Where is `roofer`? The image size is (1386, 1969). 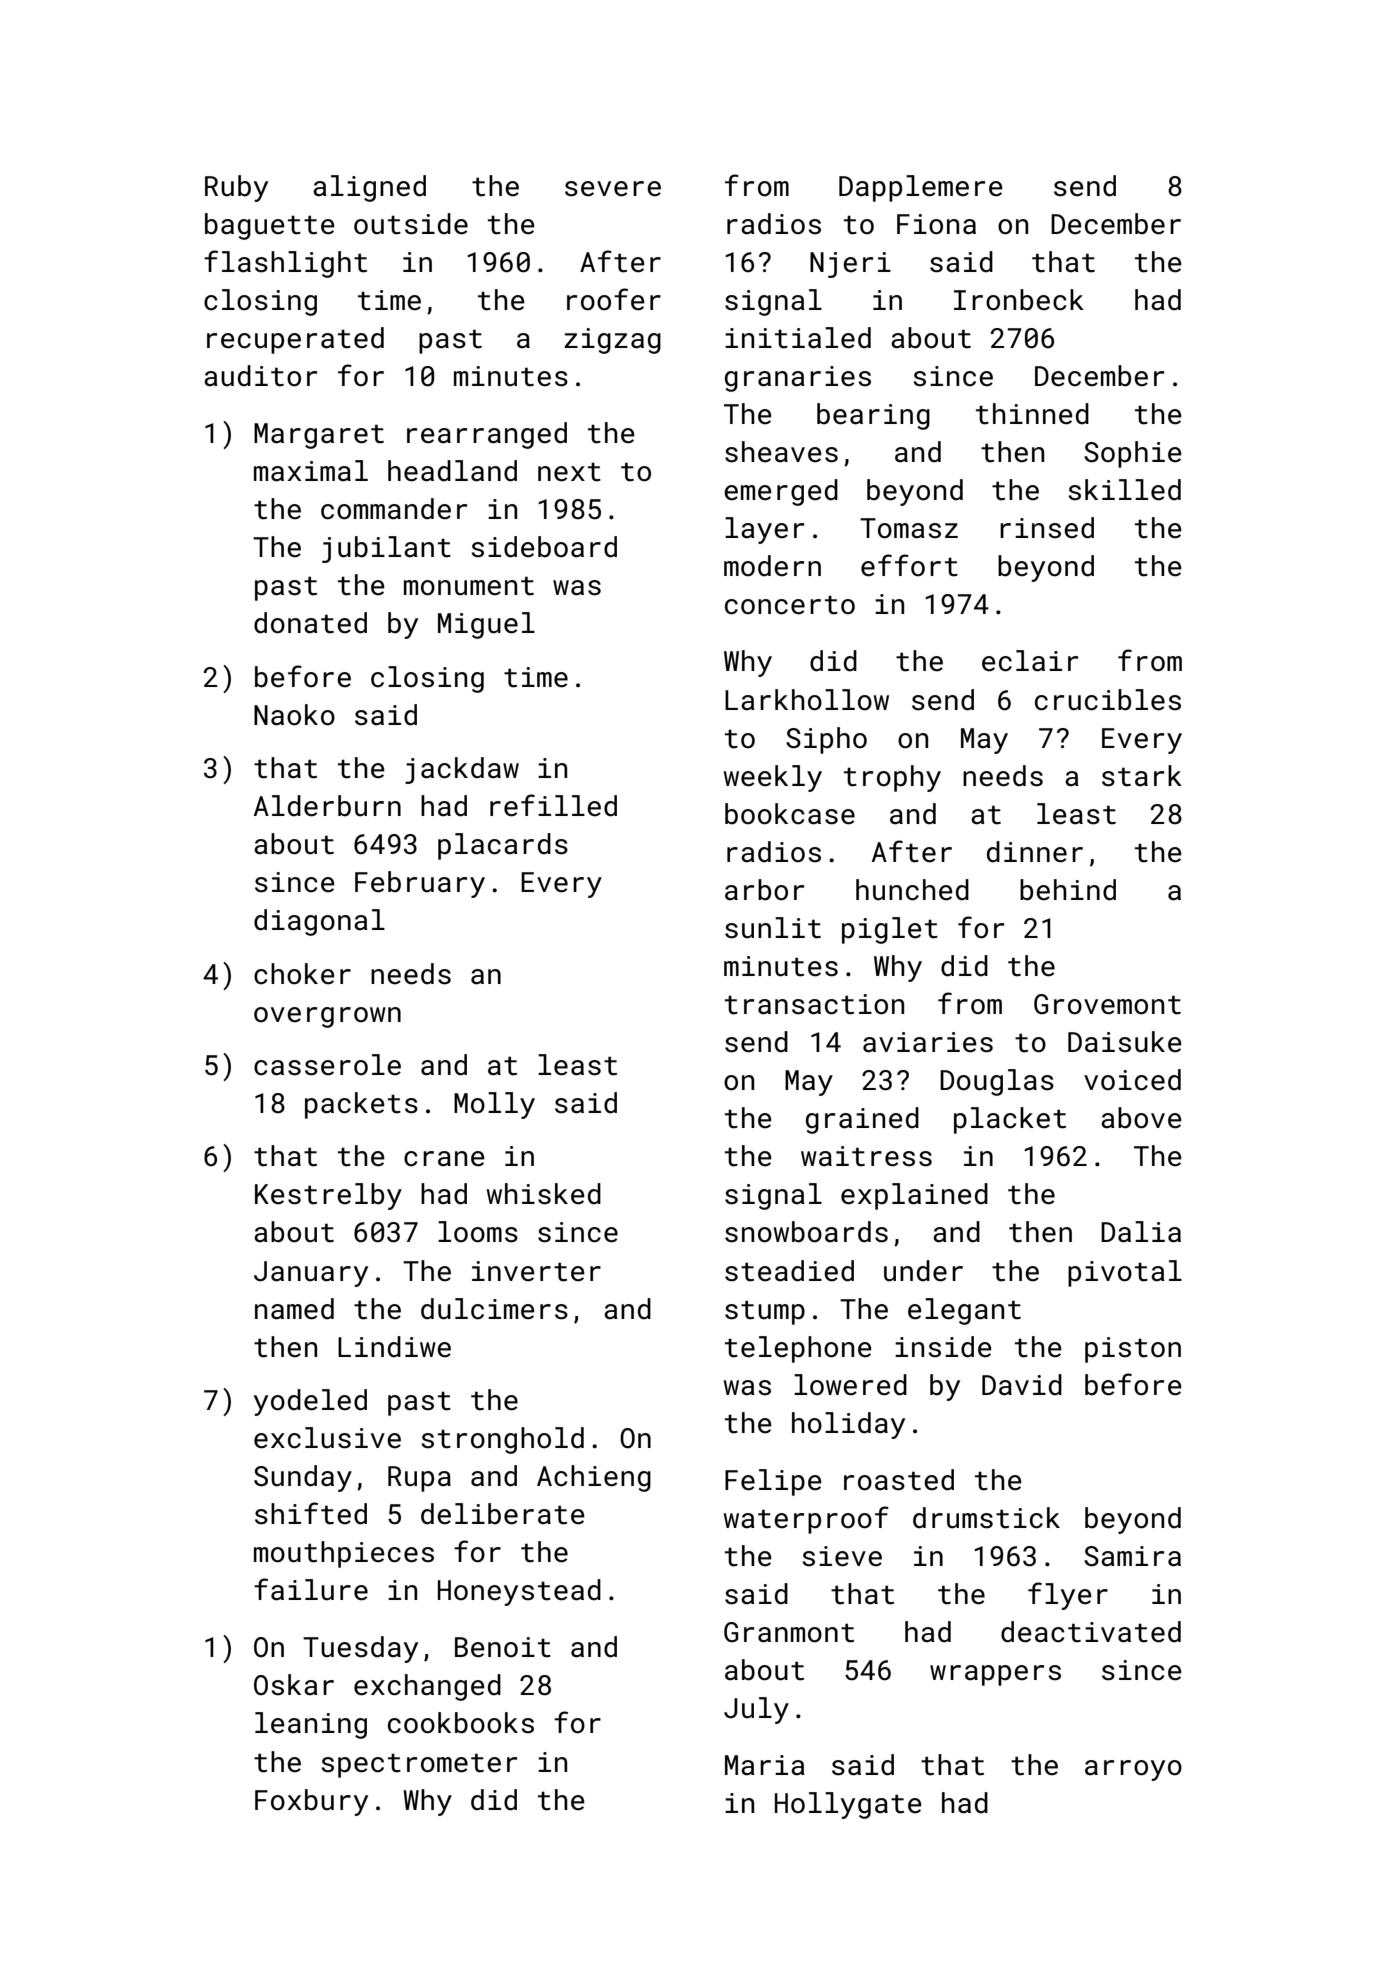
roofer is located at coordinates (614, 299).
